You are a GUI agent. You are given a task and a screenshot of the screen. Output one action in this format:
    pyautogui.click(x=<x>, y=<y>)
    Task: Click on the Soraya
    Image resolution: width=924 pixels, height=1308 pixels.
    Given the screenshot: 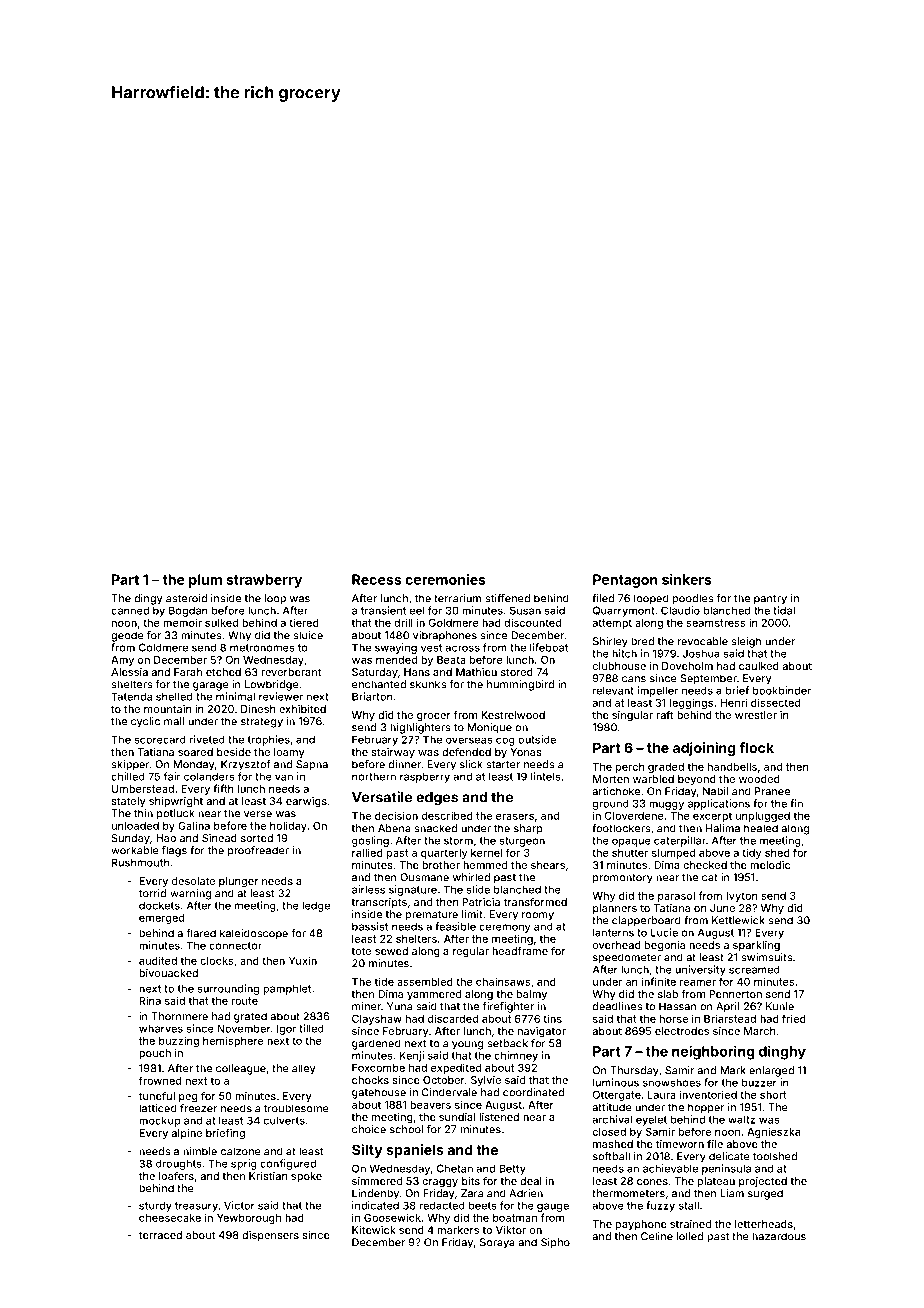 What is the action you would take?
    pyautogui.click(x=497, y=1243)
